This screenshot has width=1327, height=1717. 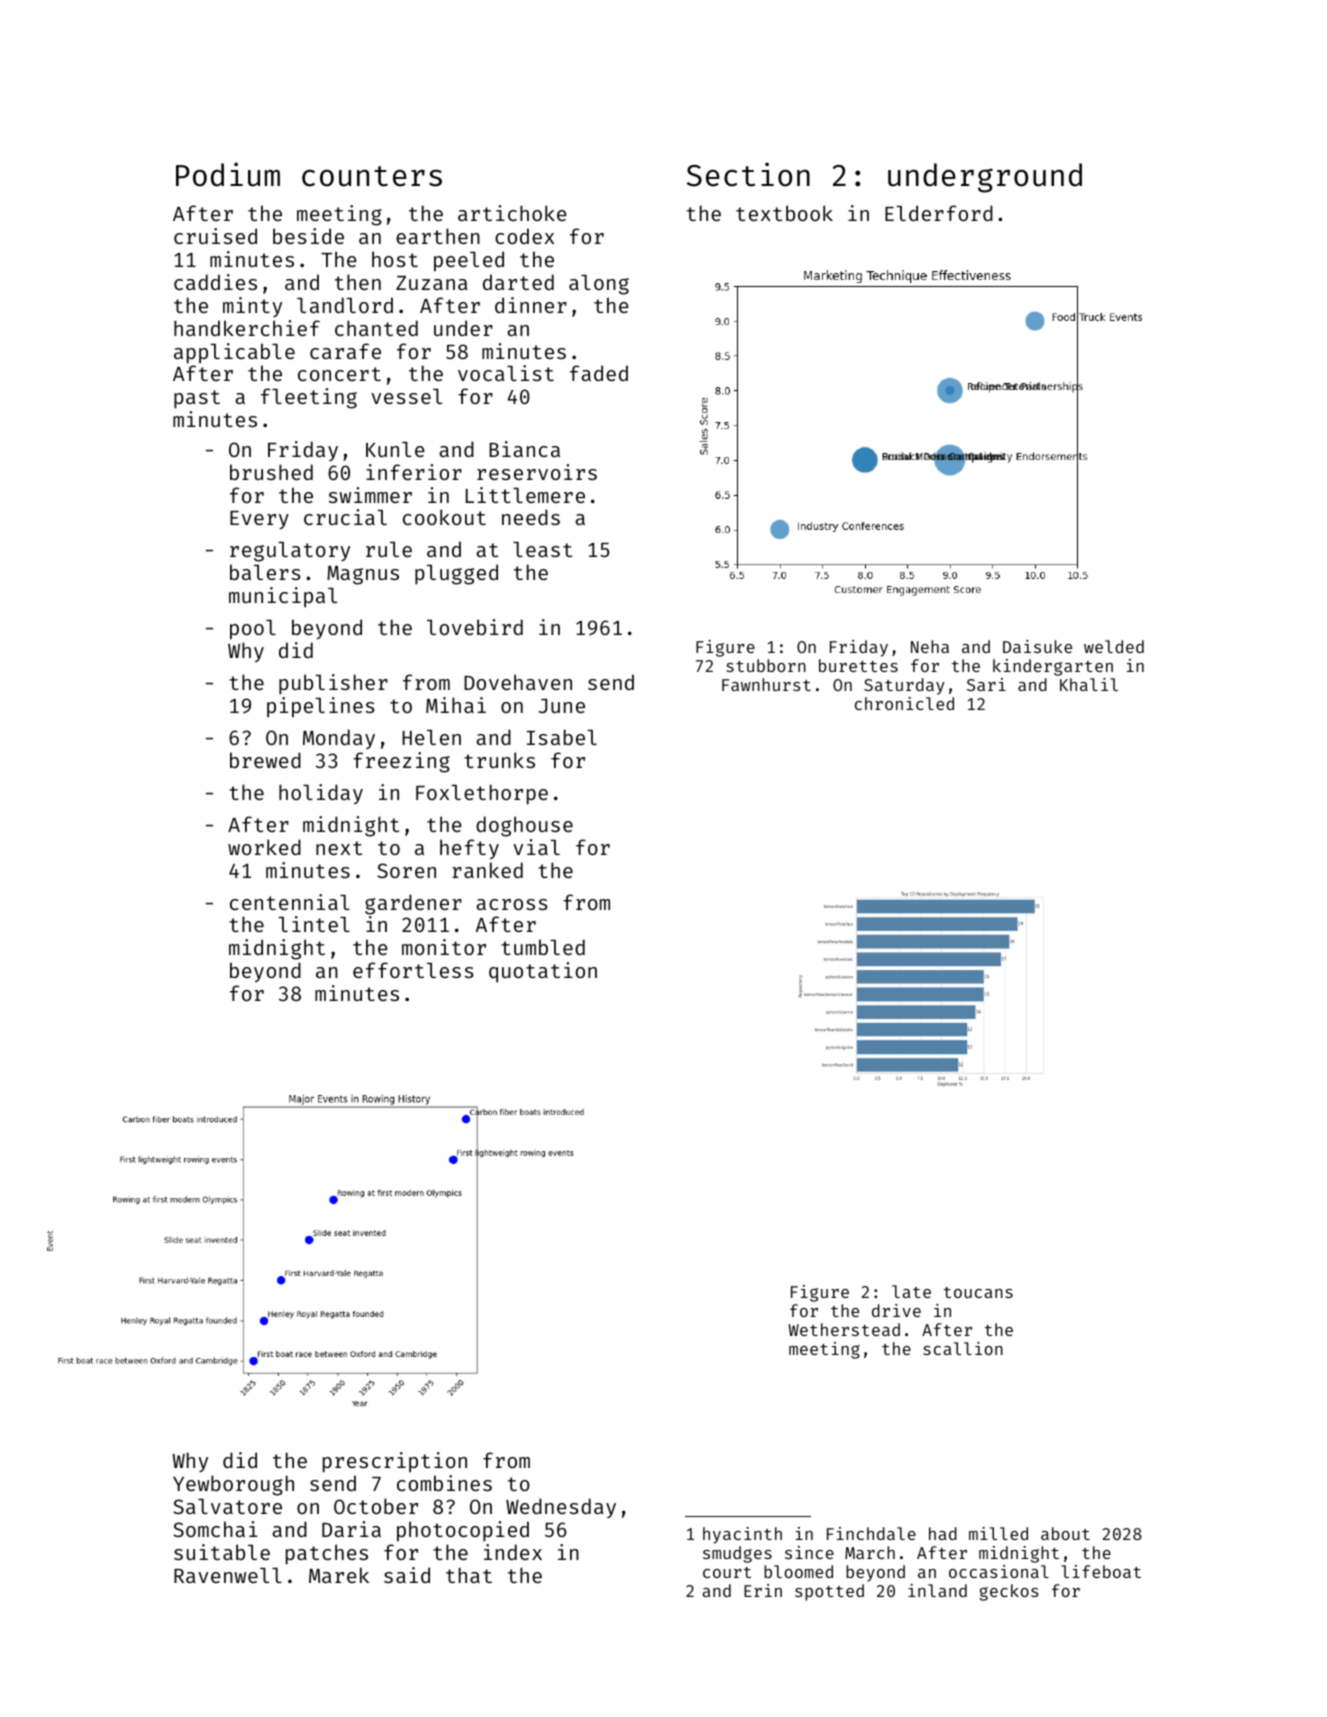 I want to click on Daisuke, so click(x=1037, y=646).
